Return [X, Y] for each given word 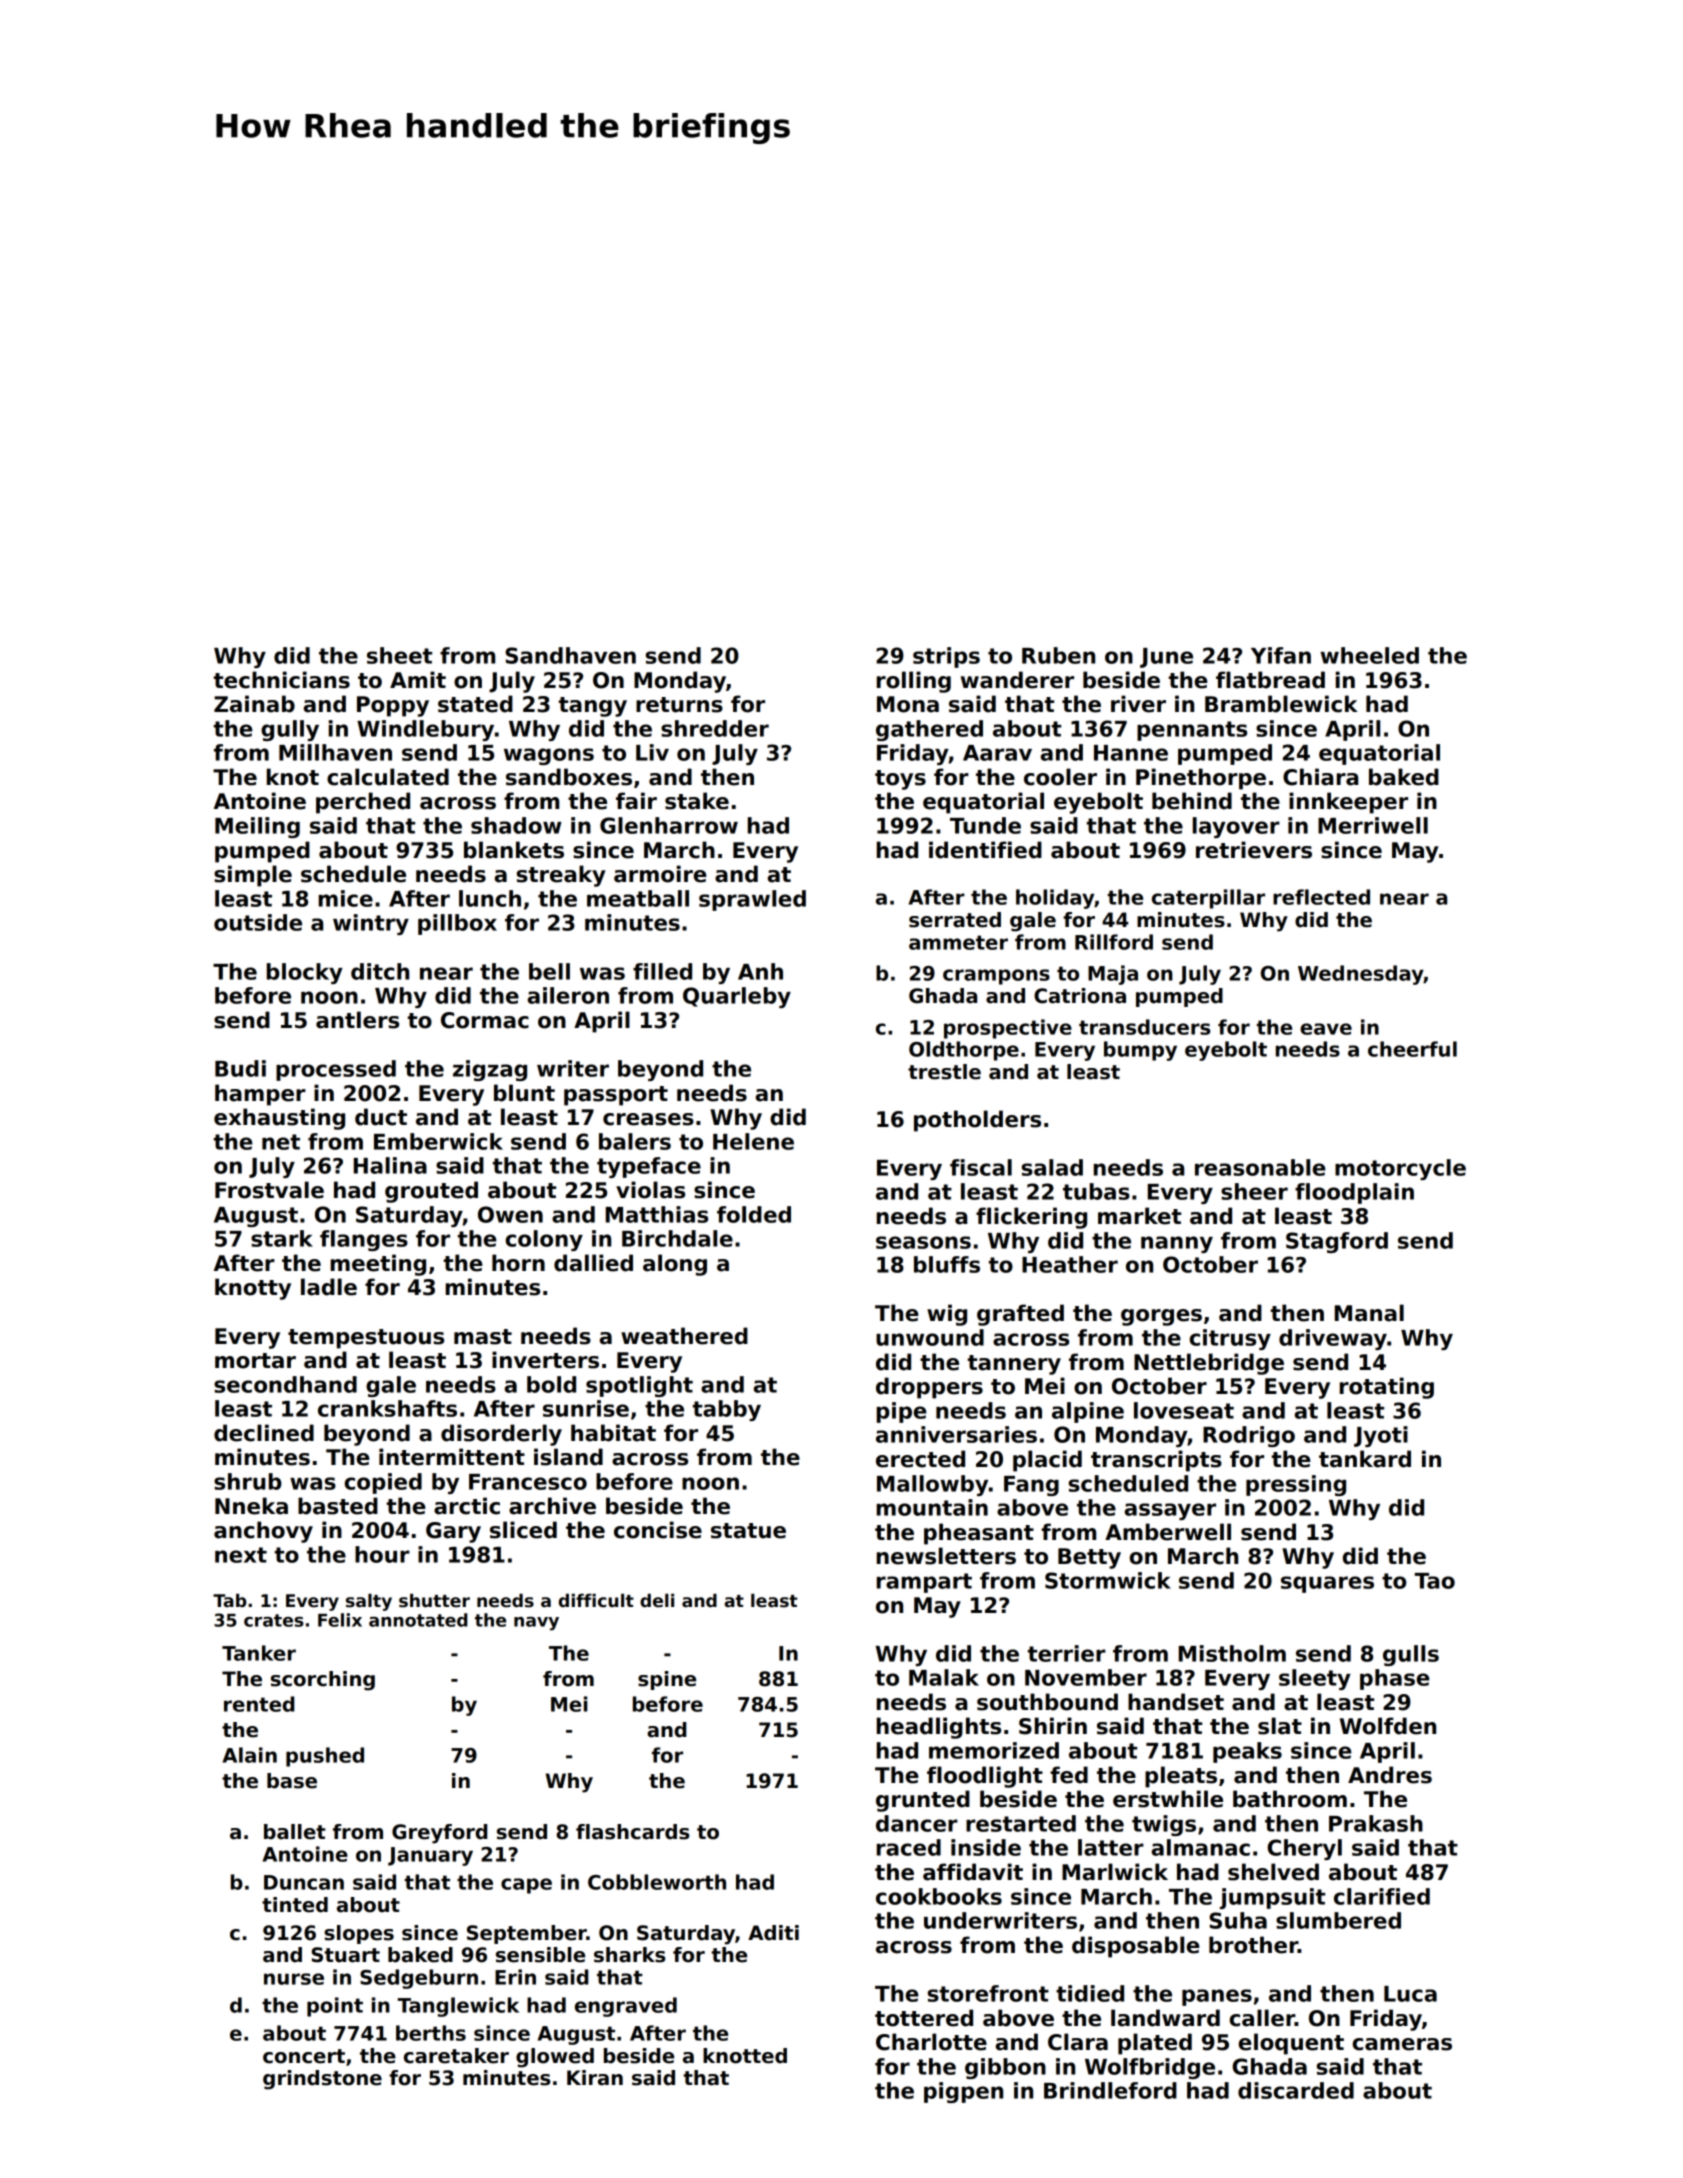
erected [920, 1459]
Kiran [595, 2078]
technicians [282, 680]
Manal [1369, 1313]
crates [274, 1620]
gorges [1161, 1317]
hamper [260, 1095]
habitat [613, 1433]
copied [383, 1483]
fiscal [981, 1167]
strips [946, 657]
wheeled [1369, 655]
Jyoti [1381, 1436]
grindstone [322, 2080]
